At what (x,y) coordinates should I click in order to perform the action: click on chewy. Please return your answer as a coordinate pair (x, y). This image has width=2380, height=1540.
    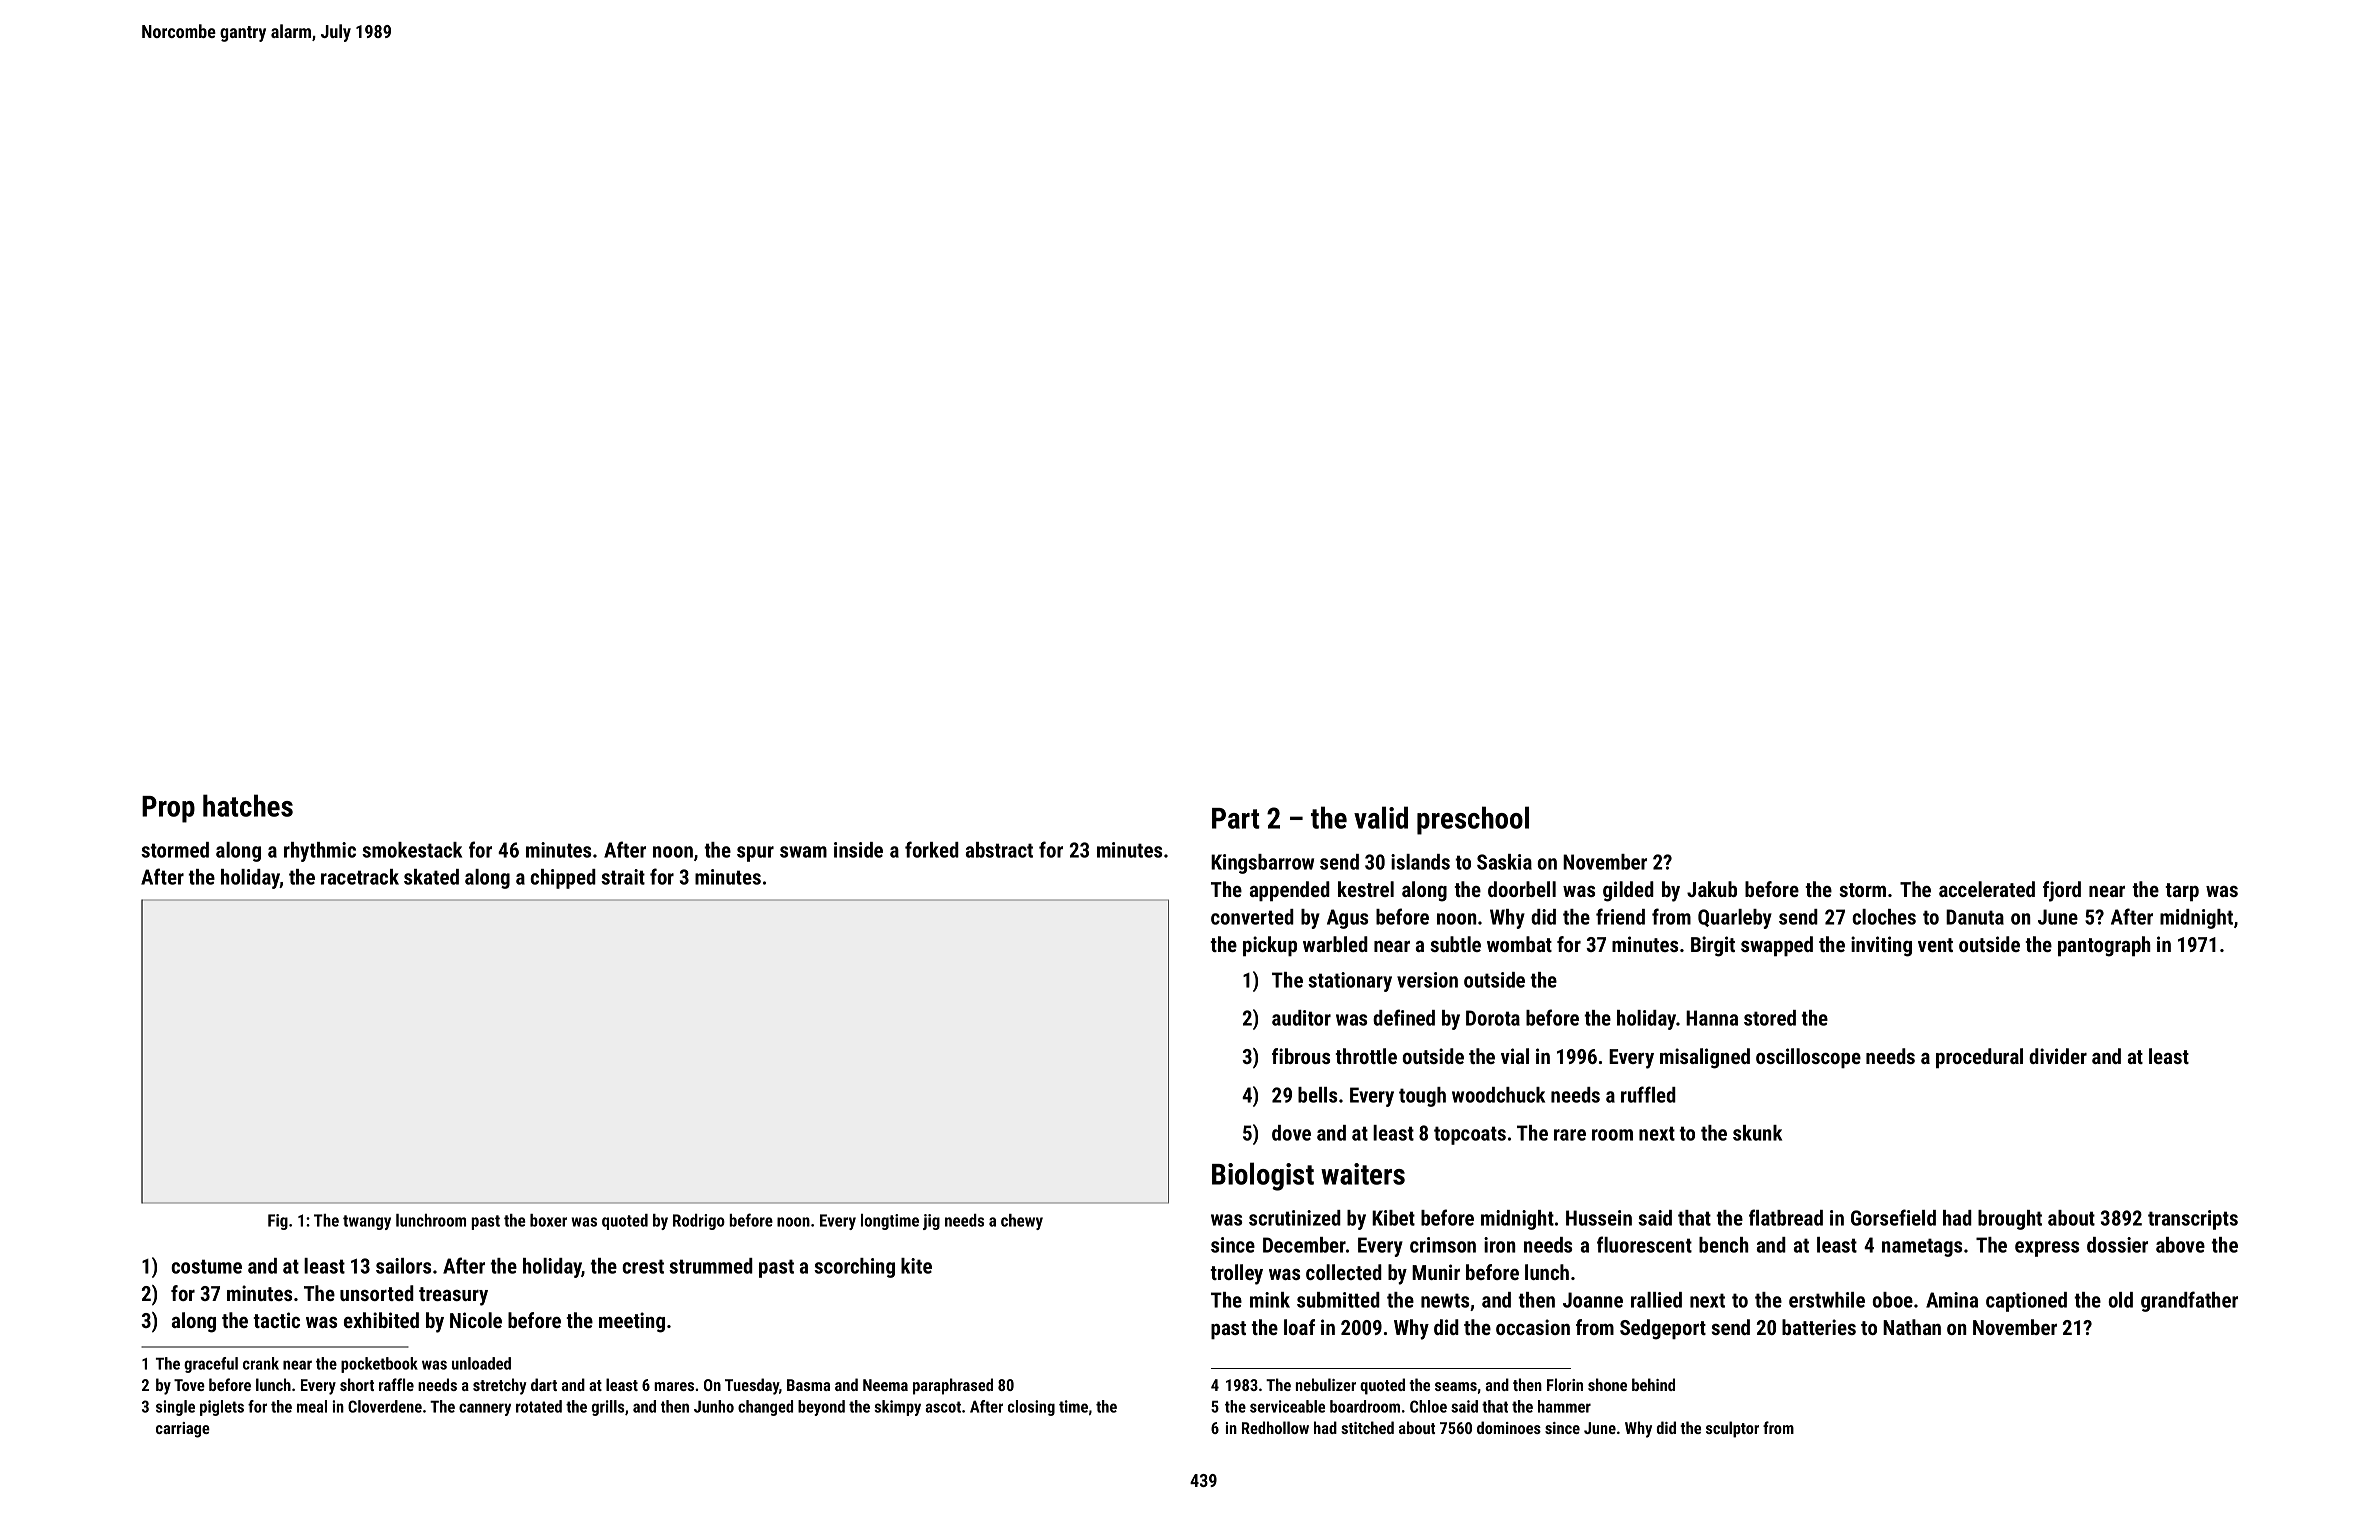
    Looking at the image, I should click on (1022, 1222).
